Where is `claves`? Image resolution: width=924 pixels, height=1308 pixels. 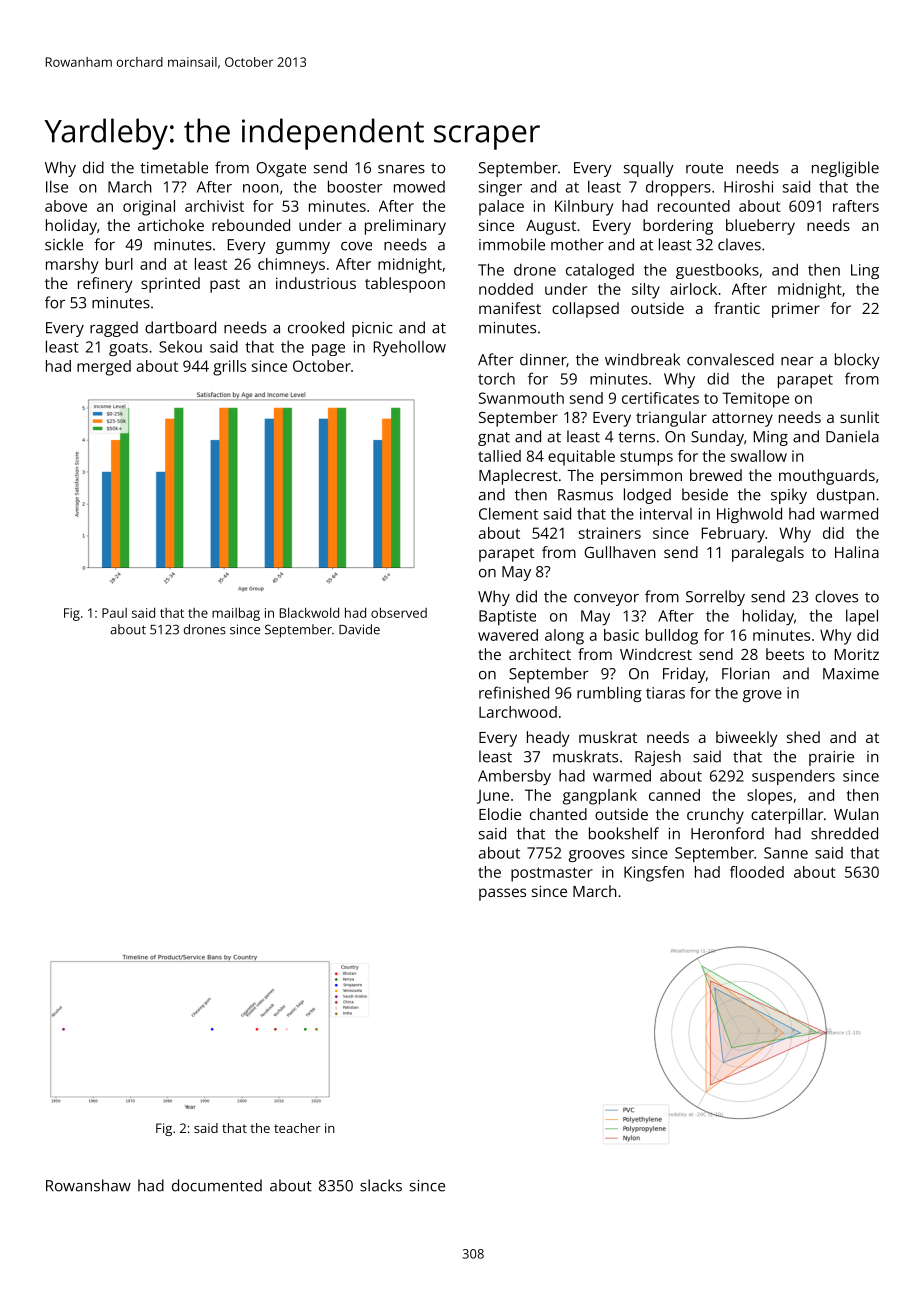
claves is located at coordinates (739, 244).
